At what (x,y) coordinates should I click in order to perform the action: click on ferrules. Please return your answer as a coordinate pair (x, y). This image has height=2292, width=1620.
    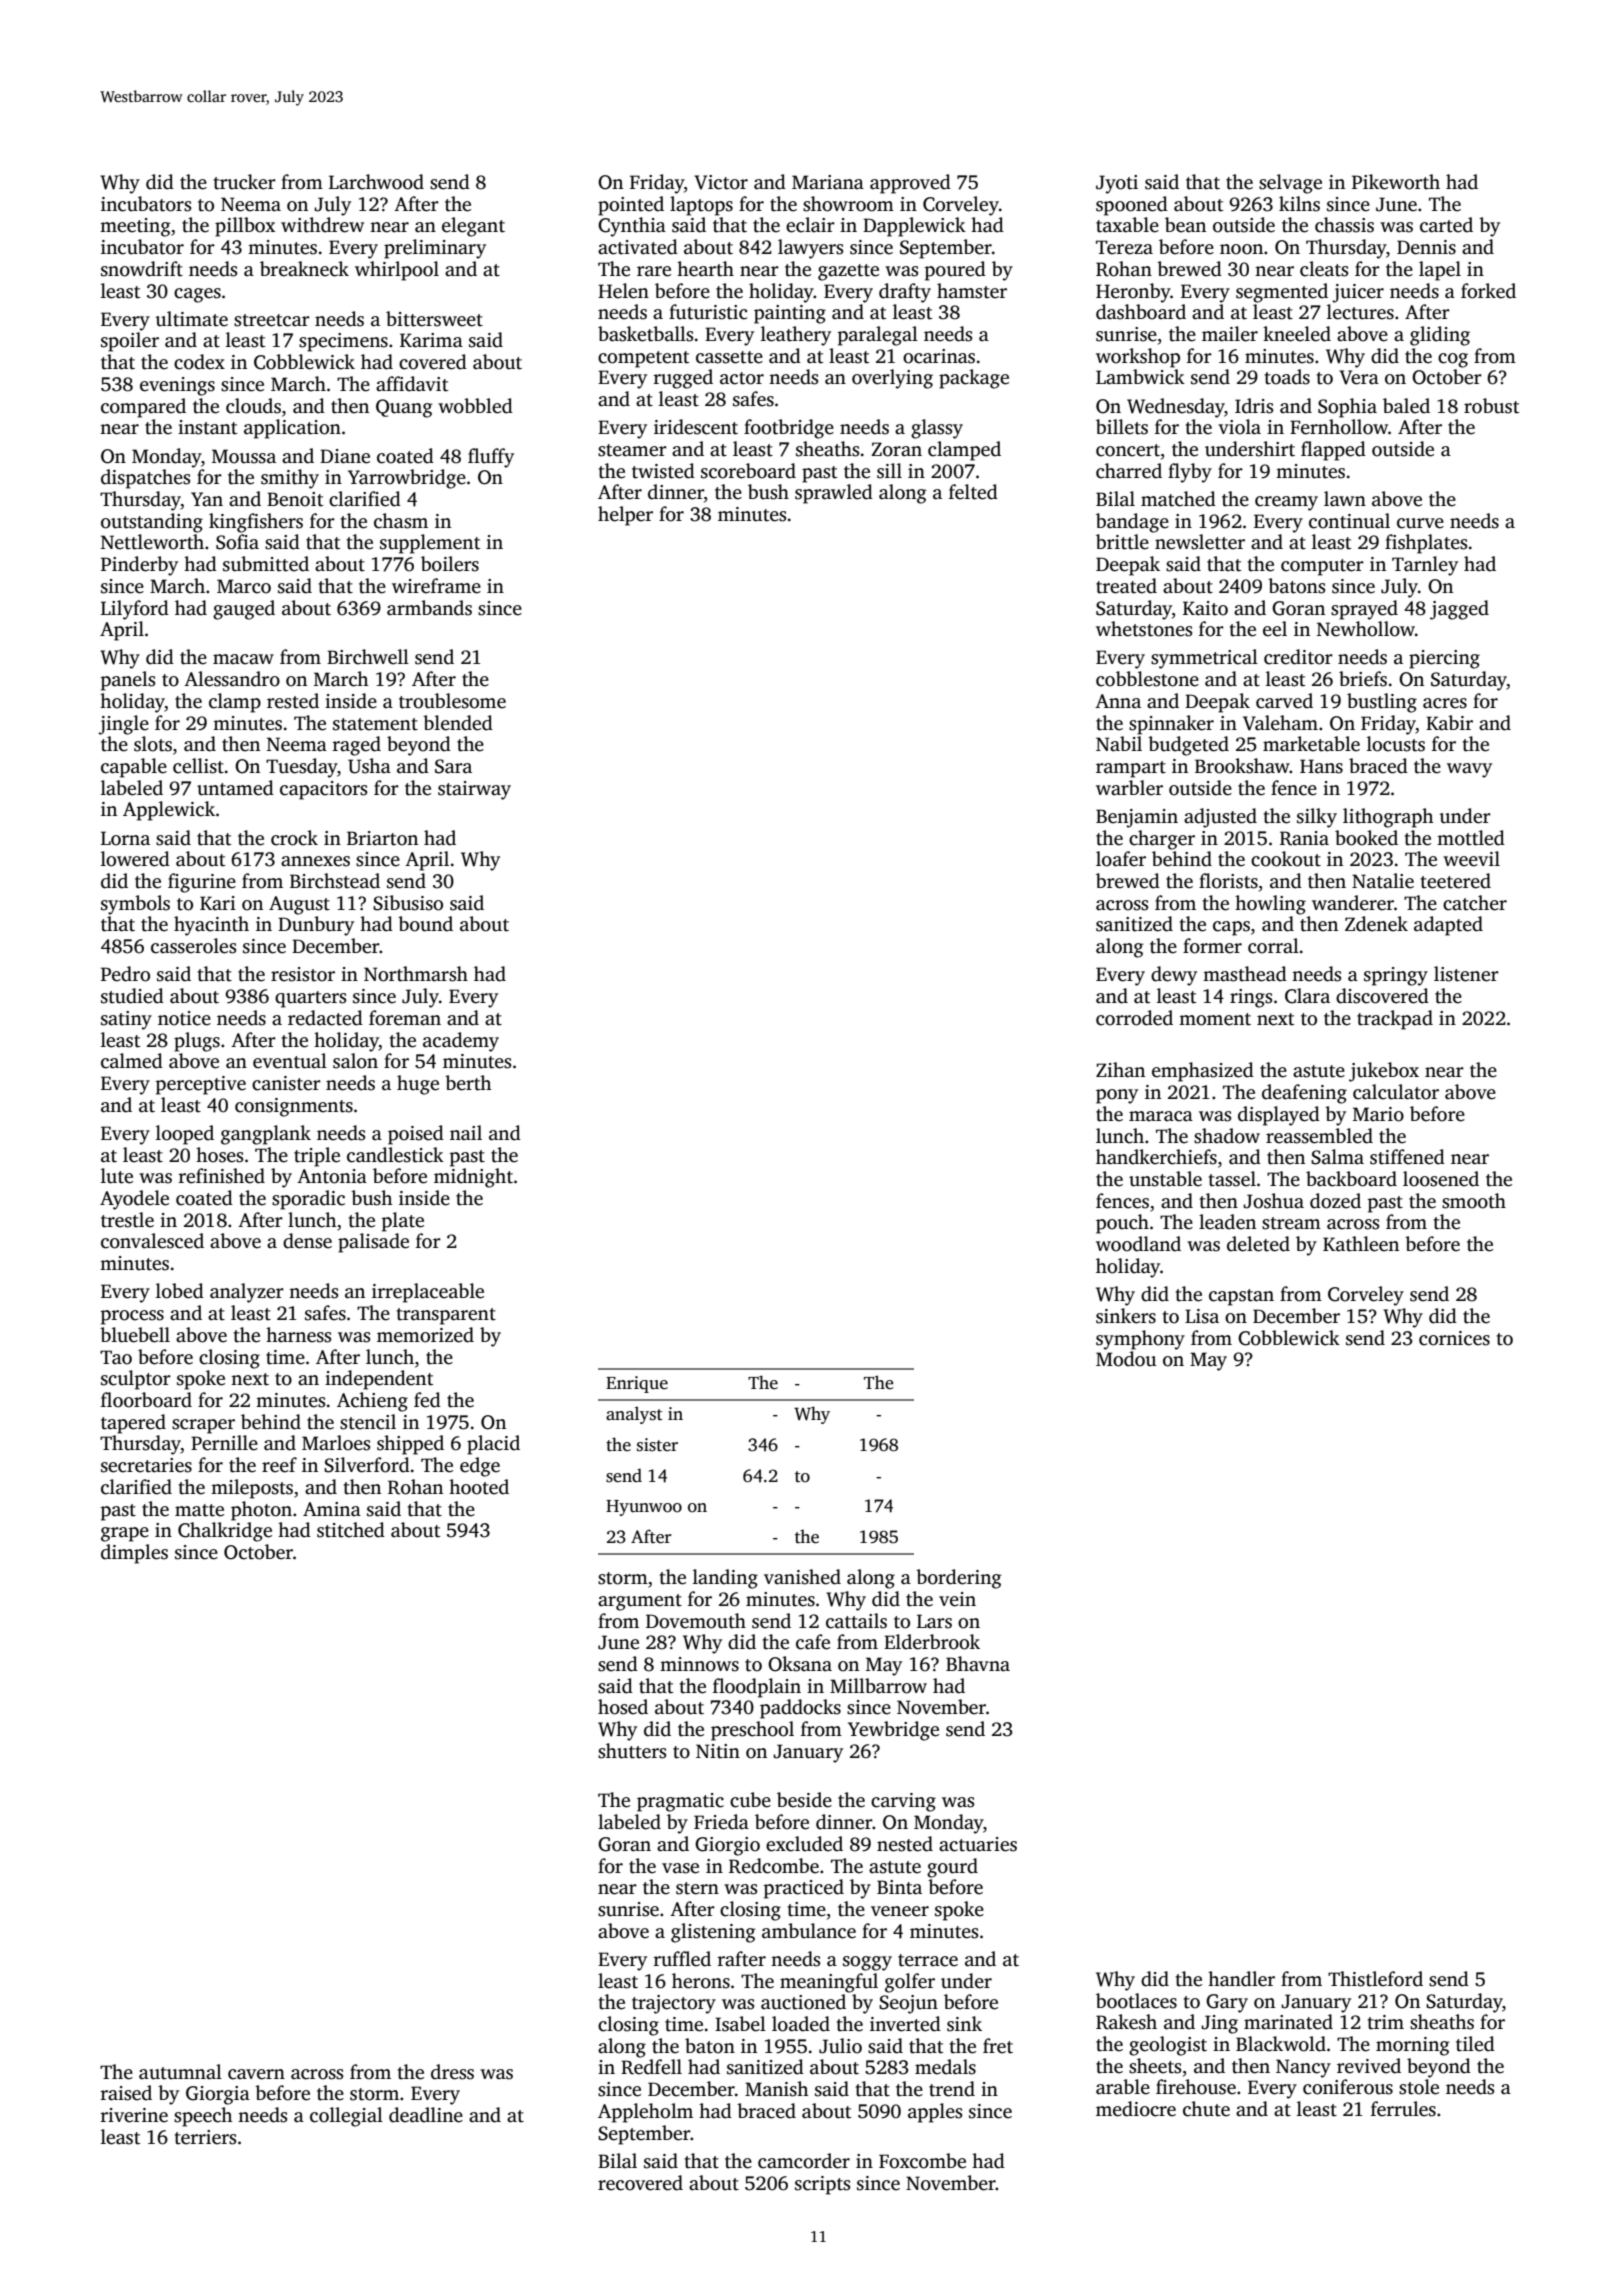
    Looking at the image, I should click on (1403, 2109).
